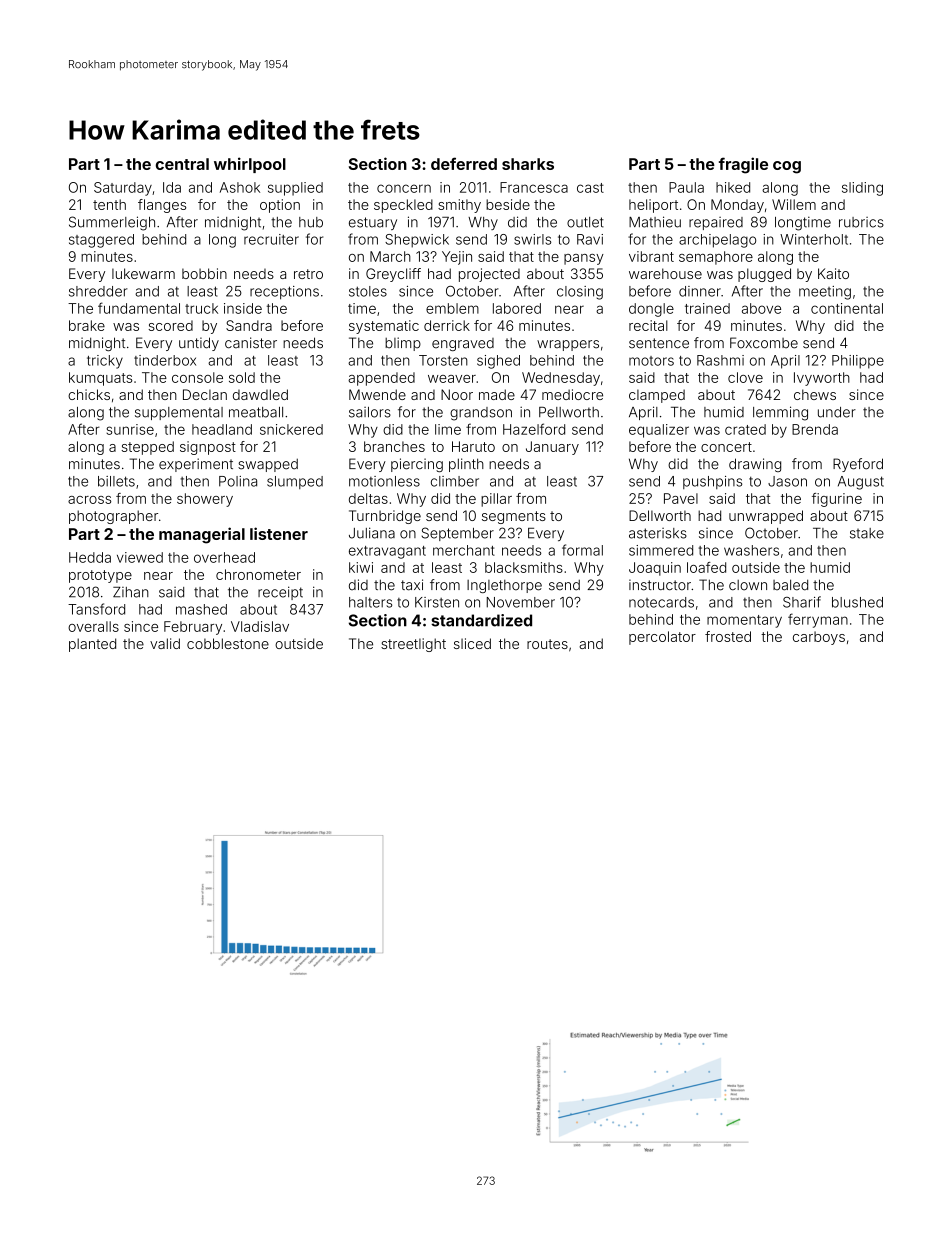 This screenshot has height=1233, width=952. What do you see at coordinates (508, 204) in the screenshot?
I see `beside` at bounding box center [508, 204].
